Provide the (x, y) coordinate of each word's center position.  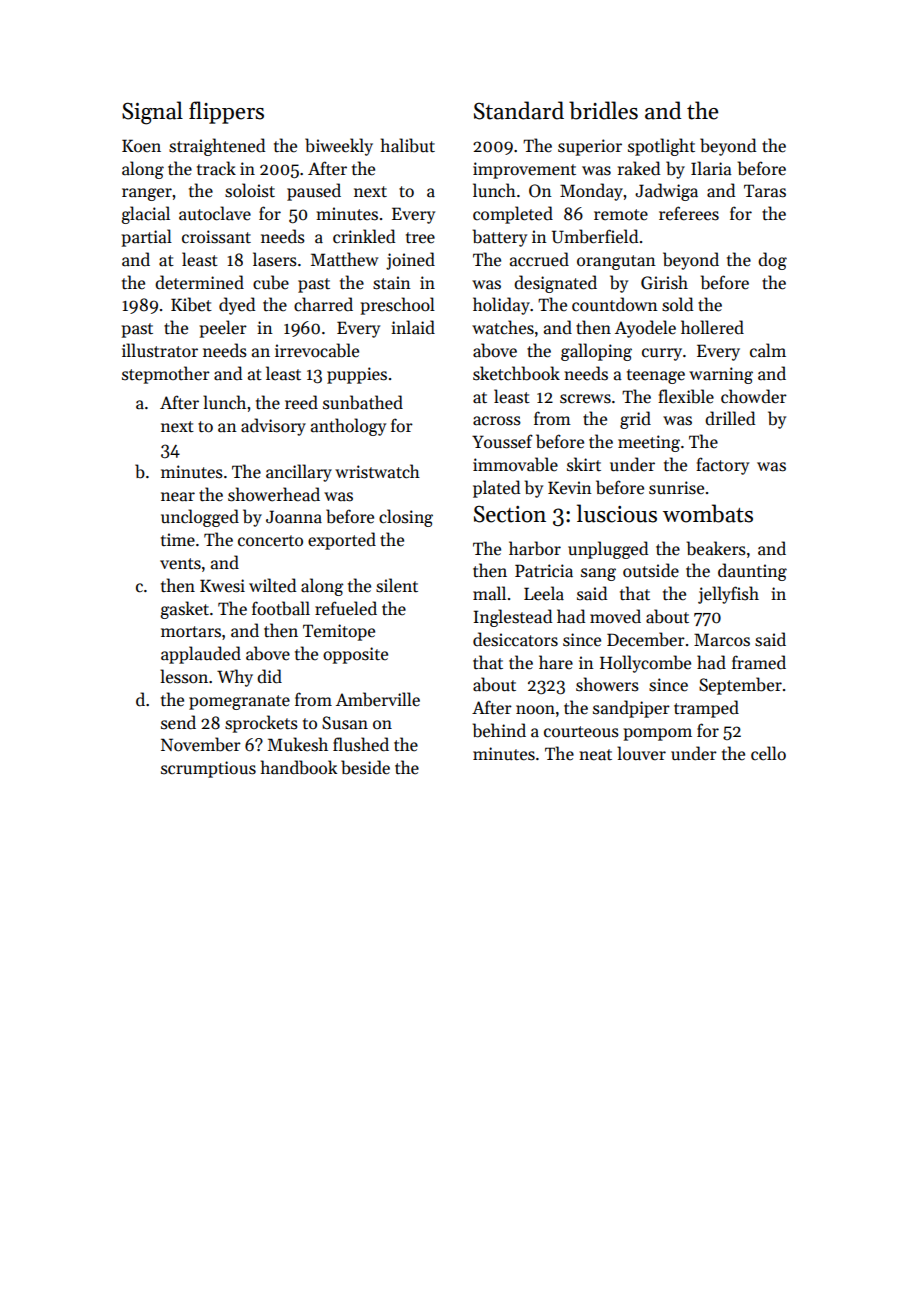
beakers (716, 548)
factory (722, 466)
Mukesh (298, 744)
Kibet (191, 304)
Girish (664, 282)
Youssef (502, 441)
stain (392, 283)
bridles (603, 110)
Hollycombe (645, 664)
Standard (519, 110)
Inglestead (512, 618)
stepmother (166, 375)
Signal (152, 113)
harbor (535, 548)
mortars (191, 632)
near (178, 497)
